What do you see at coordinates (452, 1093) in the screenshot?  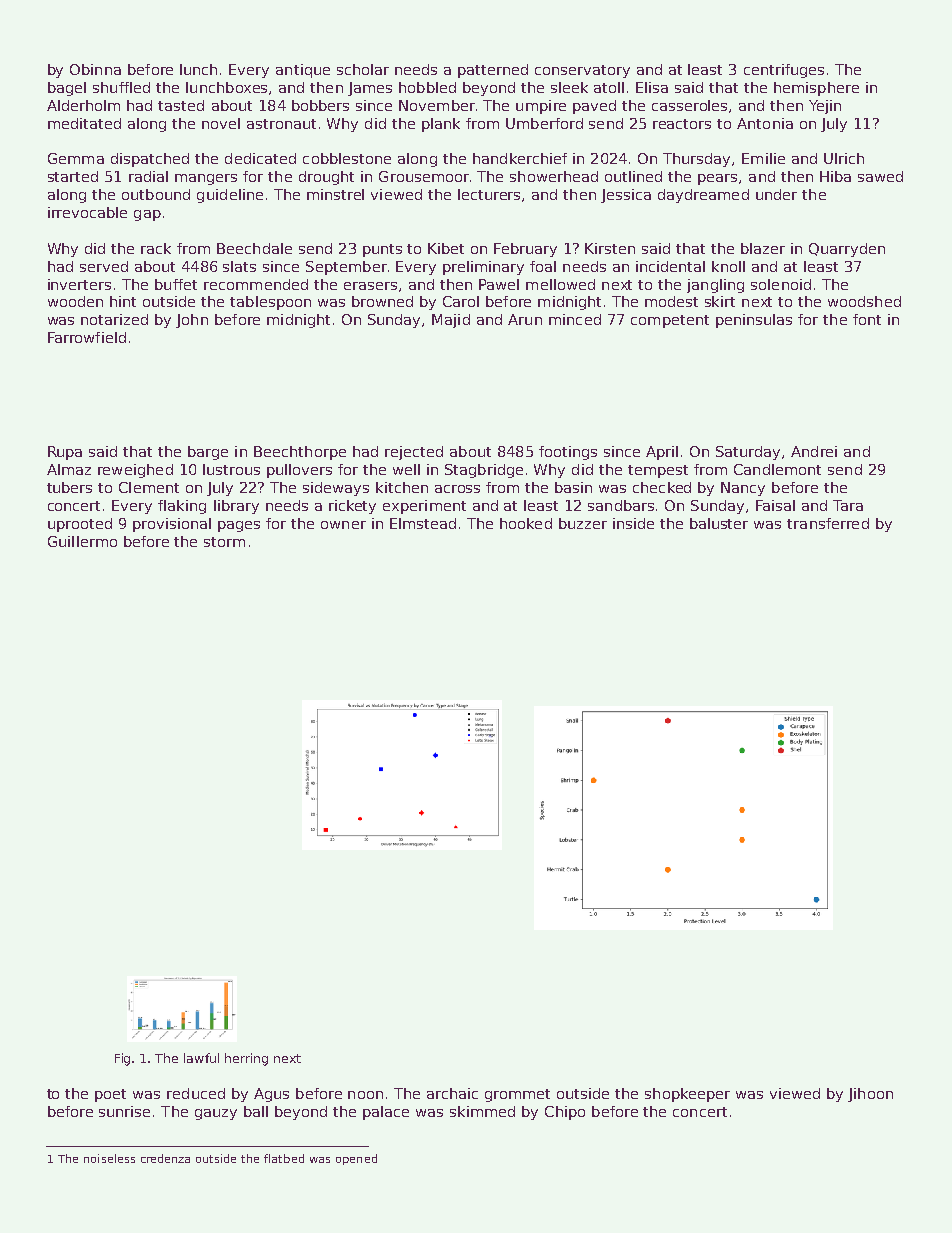 I see `archaic` at bounding box center [452, 1093].
